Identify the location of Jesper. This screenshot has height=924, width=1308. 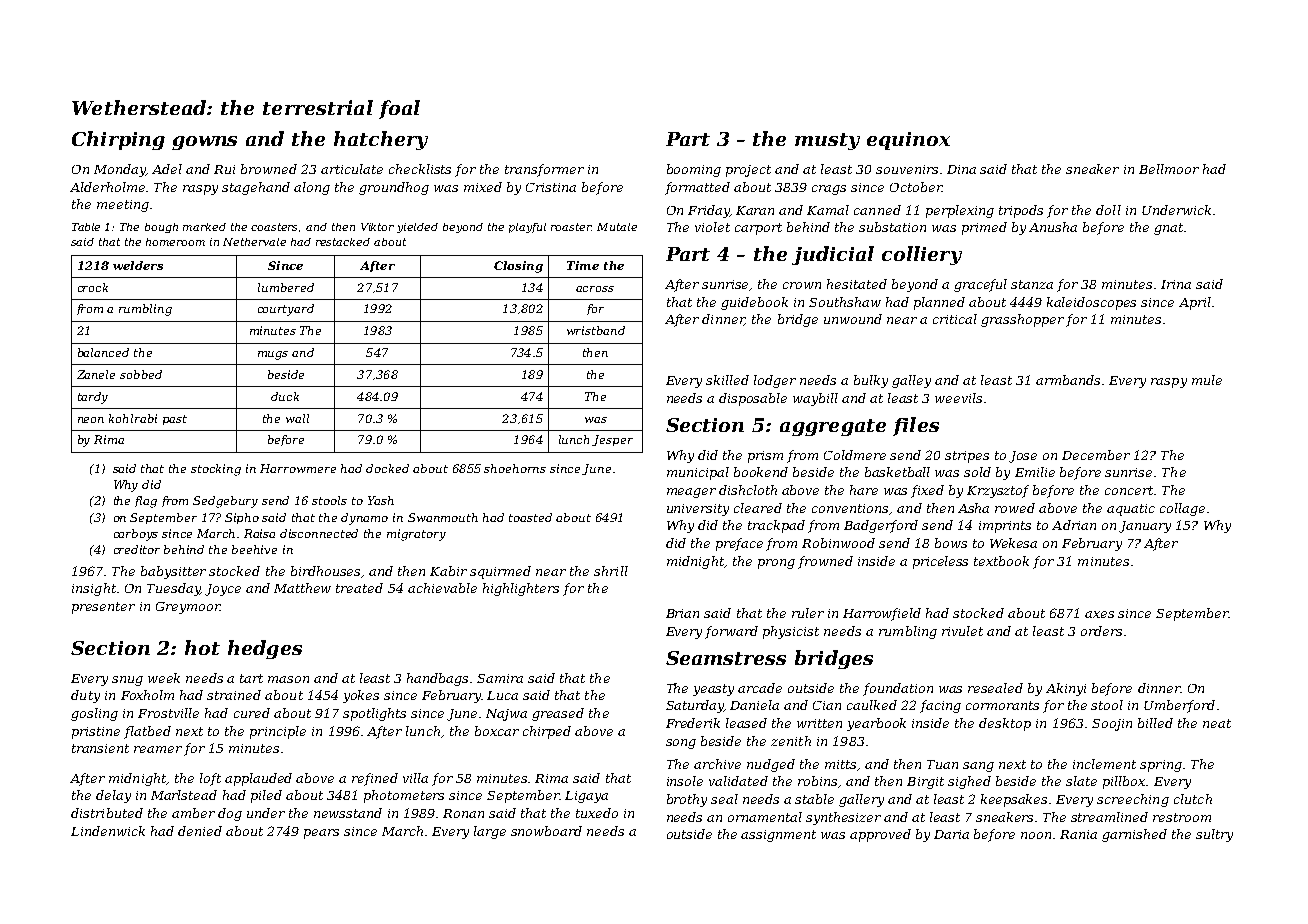
(612, 440).
